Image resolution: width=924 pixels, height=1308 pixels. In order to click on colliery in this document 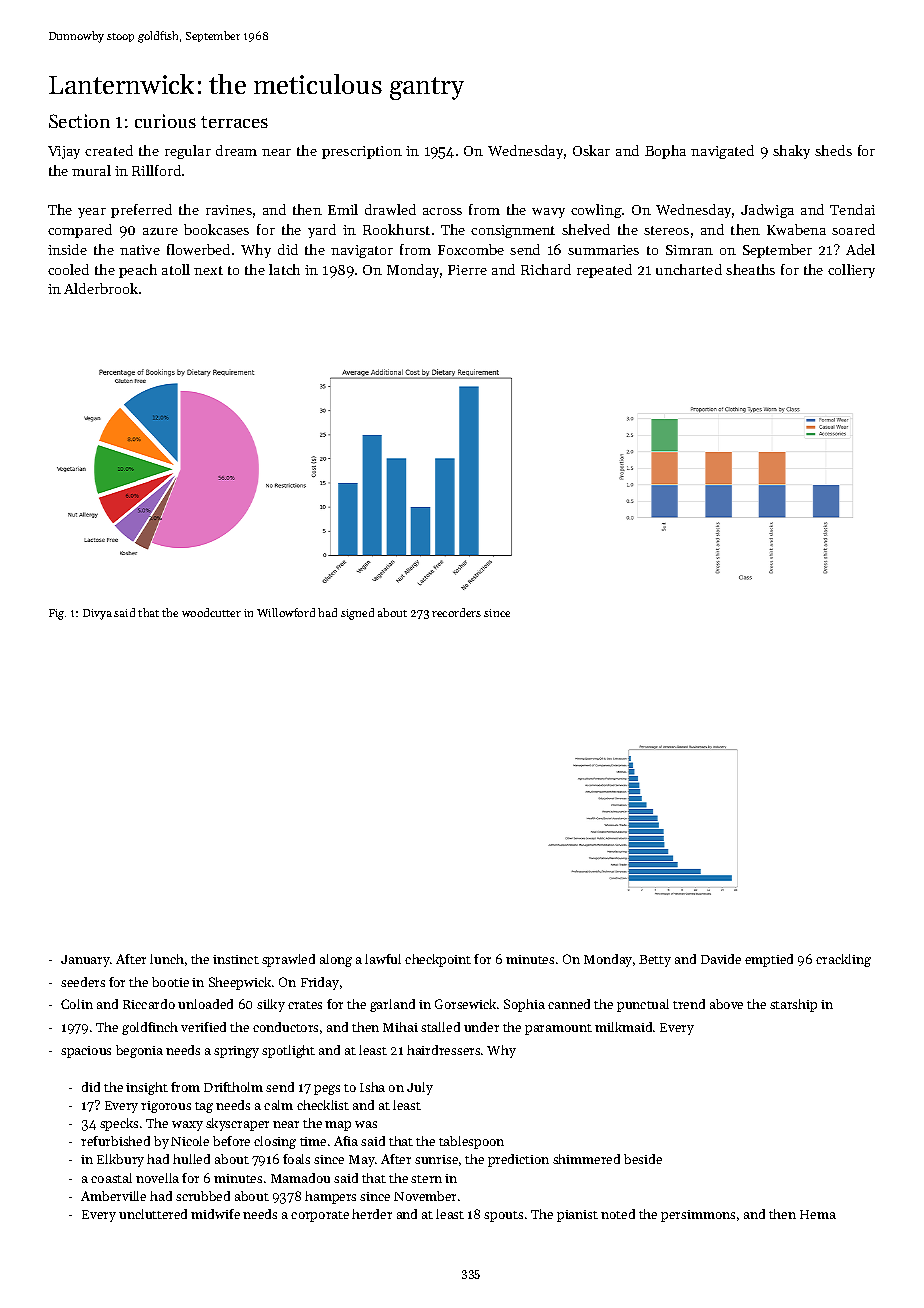, I will do `click(851, 271)`.
